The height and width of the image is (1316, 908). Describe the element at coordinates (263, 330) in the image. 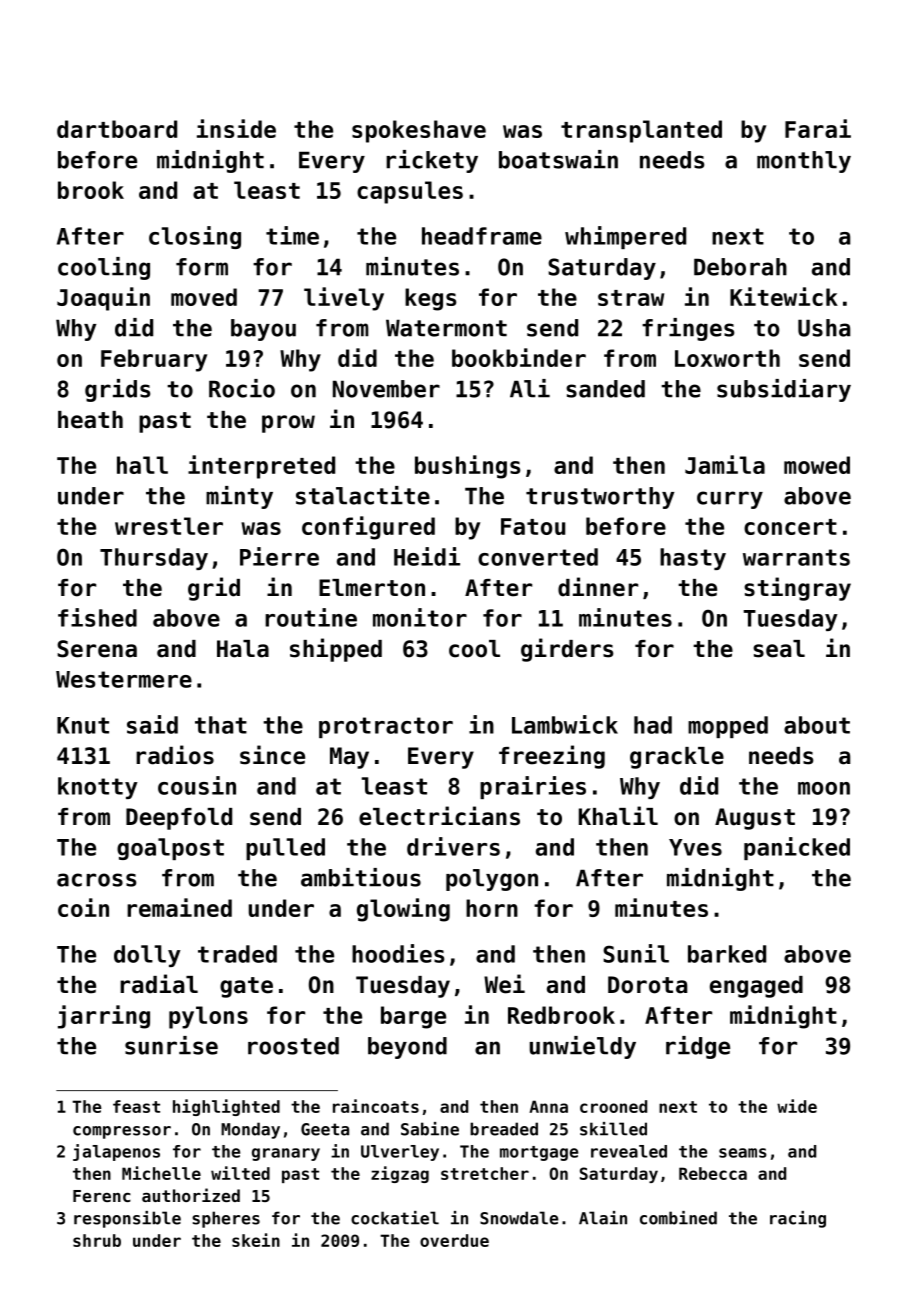

I see `bayou` at that location.
